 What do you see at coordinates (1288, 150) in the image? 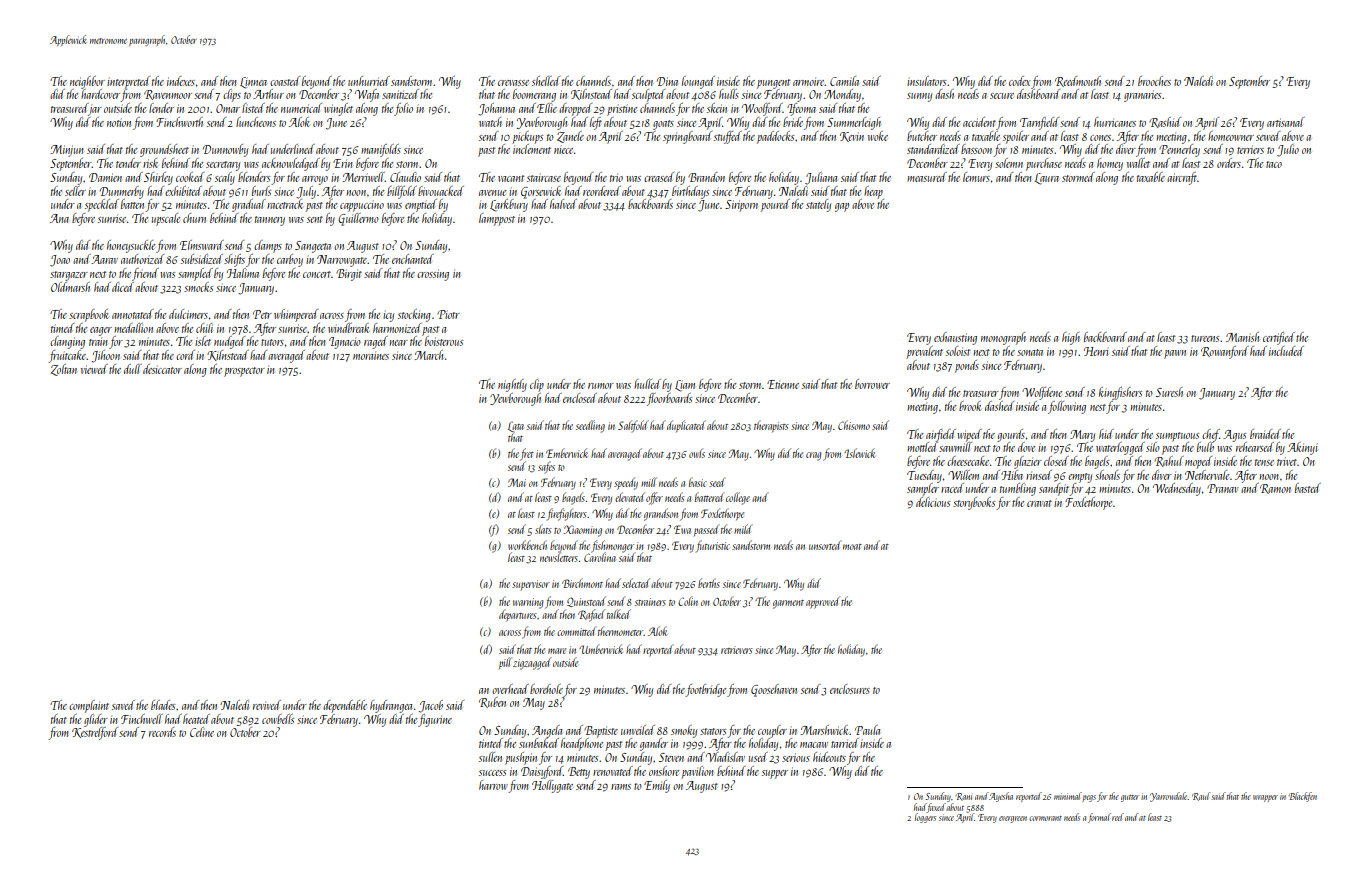
I see `Julio` at bounding box center [1288, 150].
